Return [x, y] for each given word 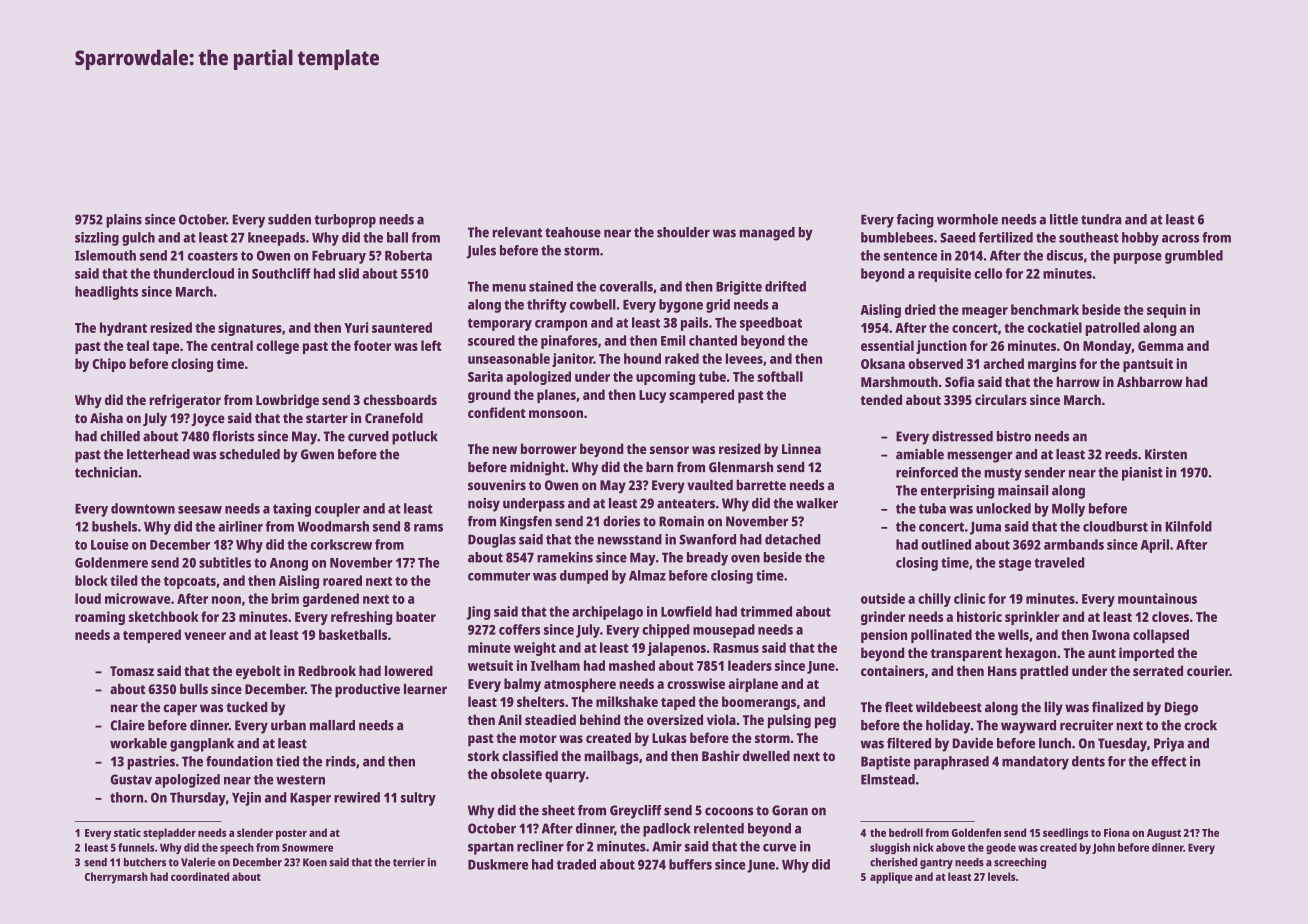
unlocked [1003, 508]
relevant [517, 232]
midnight [537, 468]
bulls [194, 689]
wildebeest [949, 706]
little [1064, 219]
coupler [337, 510]
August [1164, 834]
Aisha [106, 417]
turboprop [345, 221]
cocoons [729, 811]
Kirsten [1166, 454]
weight [535, 649]
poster [291, 834]
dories [621, 521]
